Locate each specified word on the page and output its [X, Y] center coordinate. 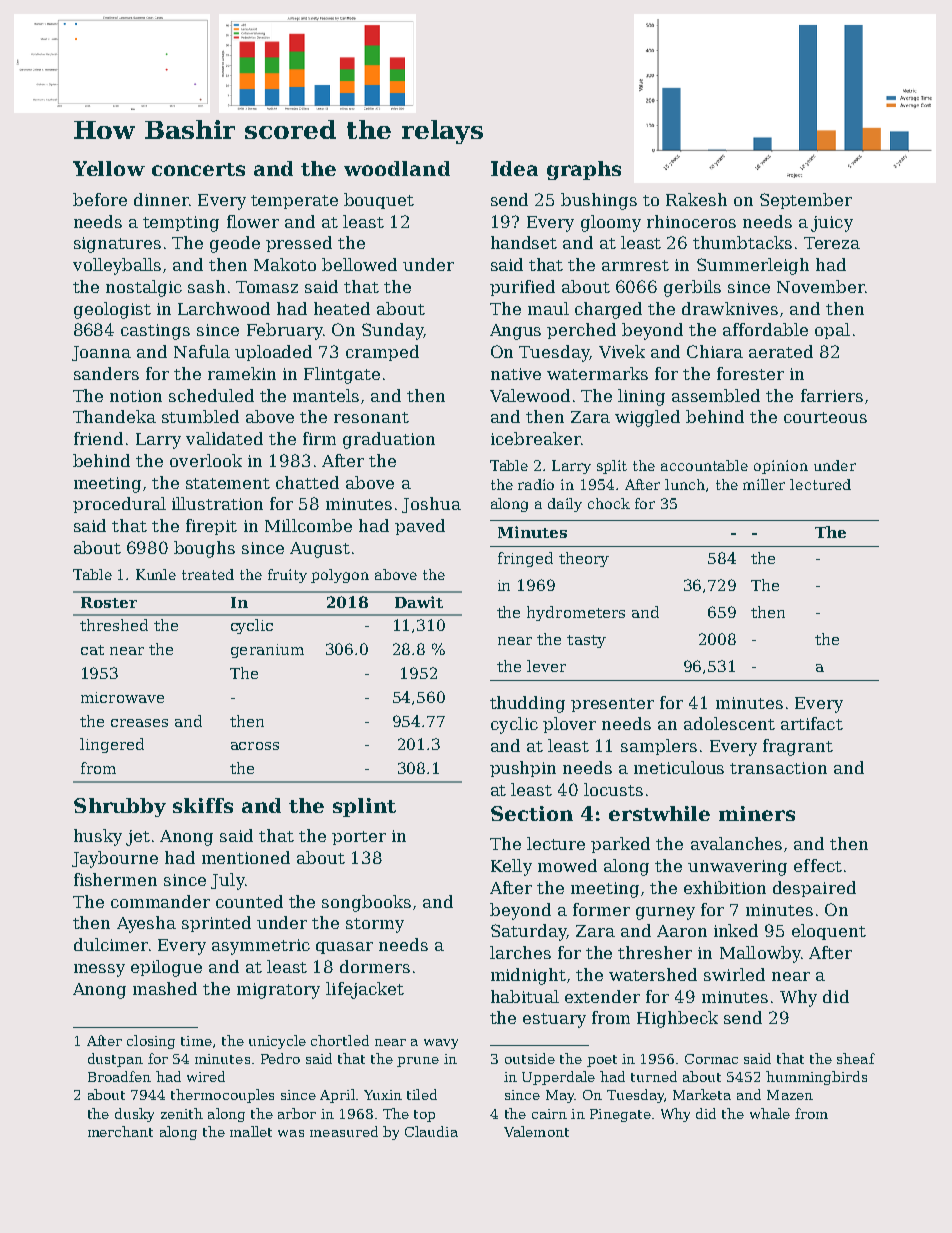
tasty [586, 641]
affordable [765, 329]
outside [530, 1058]
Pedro [280, 1058]
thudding [527, 704]
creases [139, 723]
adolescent [729, 723]
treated [208, 574]
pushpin [523, 769]
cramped [382, 353]
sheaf [856, 1058]
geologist [112, 310]
